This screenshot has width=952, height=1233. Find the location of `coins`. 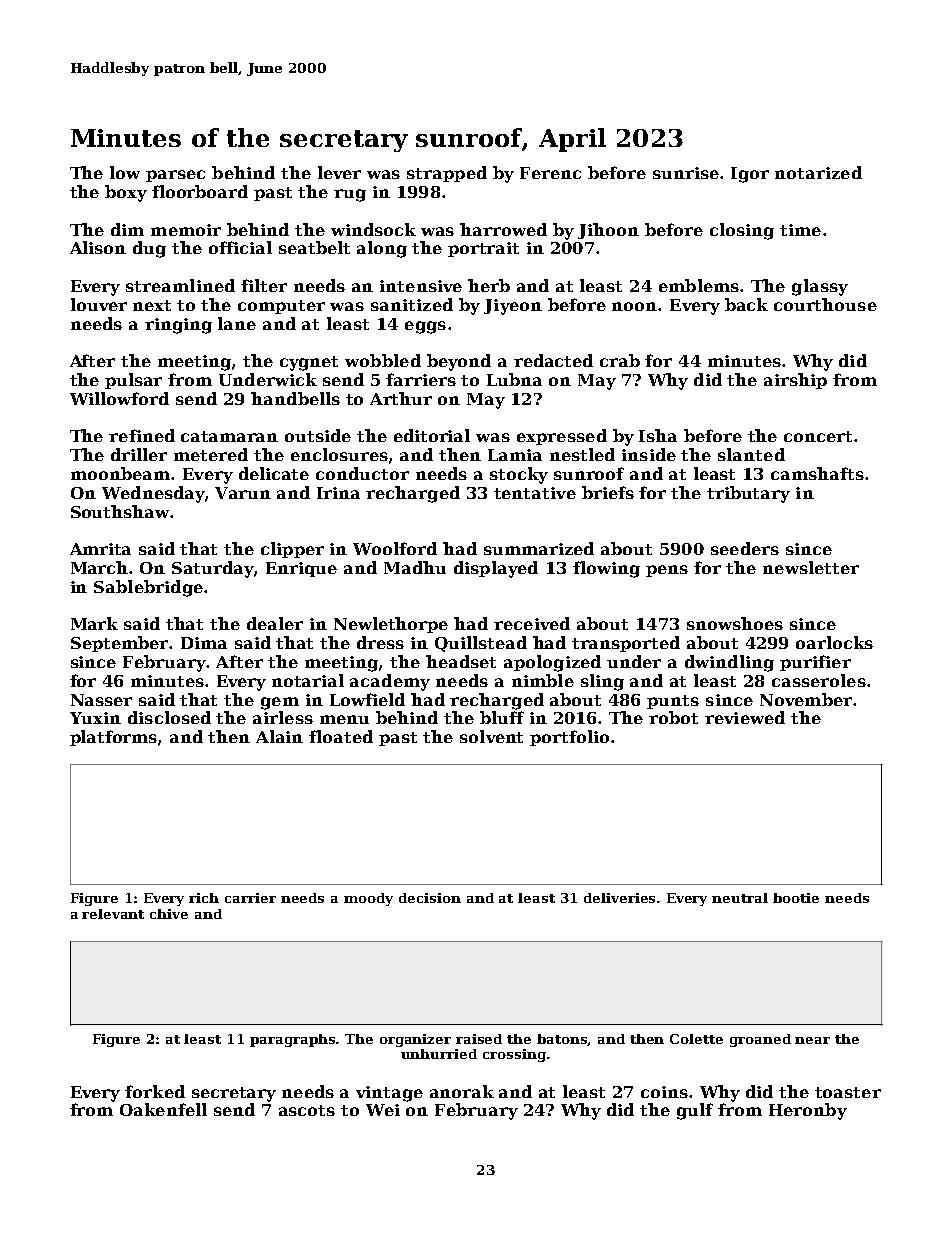

coins is located at coordinates (664, 1092).
